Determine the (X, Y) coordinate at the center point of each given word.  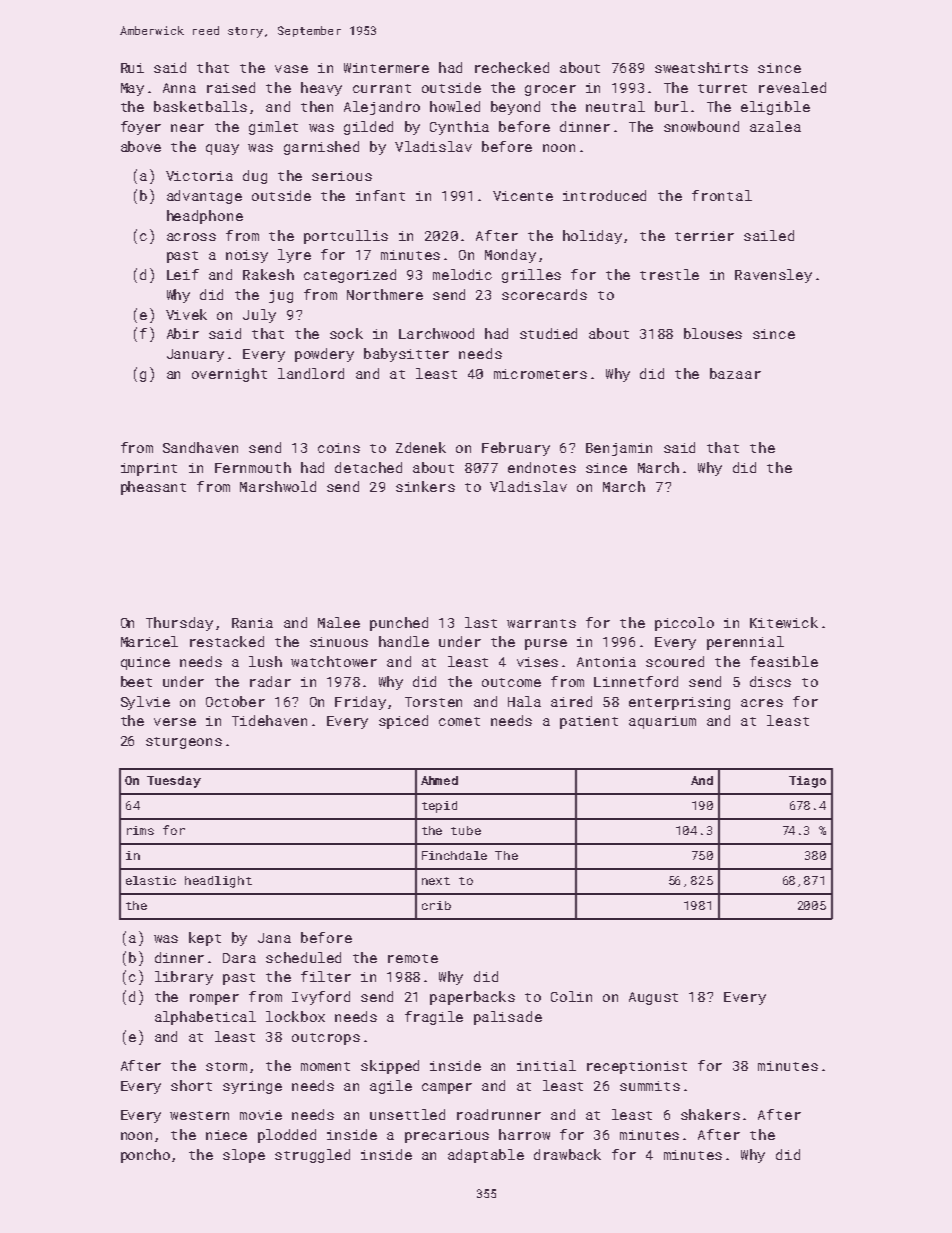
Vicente (523, 196)
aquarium (662, 722)
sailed (769, 235)
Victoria (199, 176)
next (436, 881)
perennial (745, 643)
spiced (403, 722)
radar (270, 681)
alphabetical (205, 1018)
